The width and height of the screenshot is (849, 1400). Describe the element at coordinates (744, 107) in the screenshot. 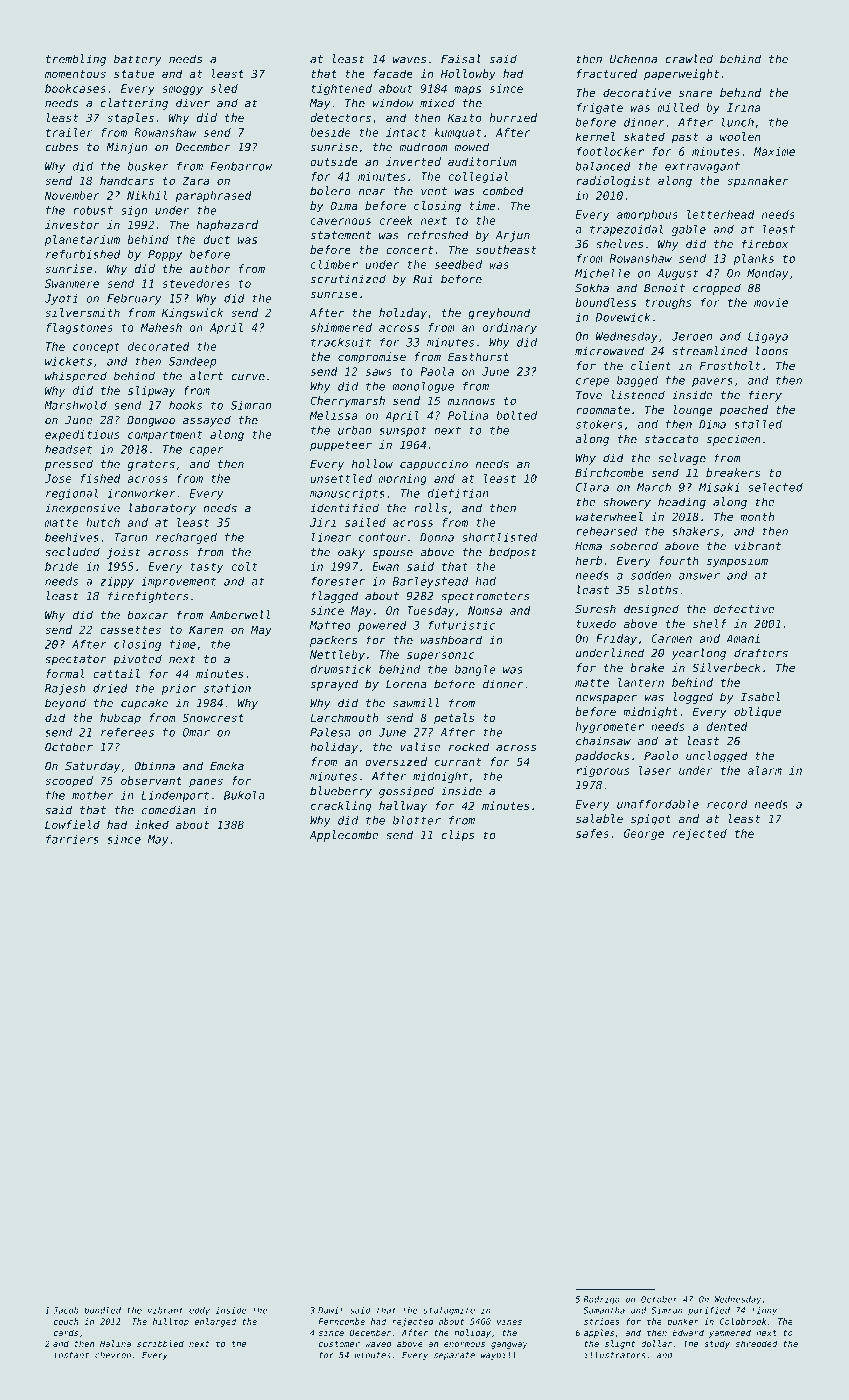

I see `Irina` at that location.
